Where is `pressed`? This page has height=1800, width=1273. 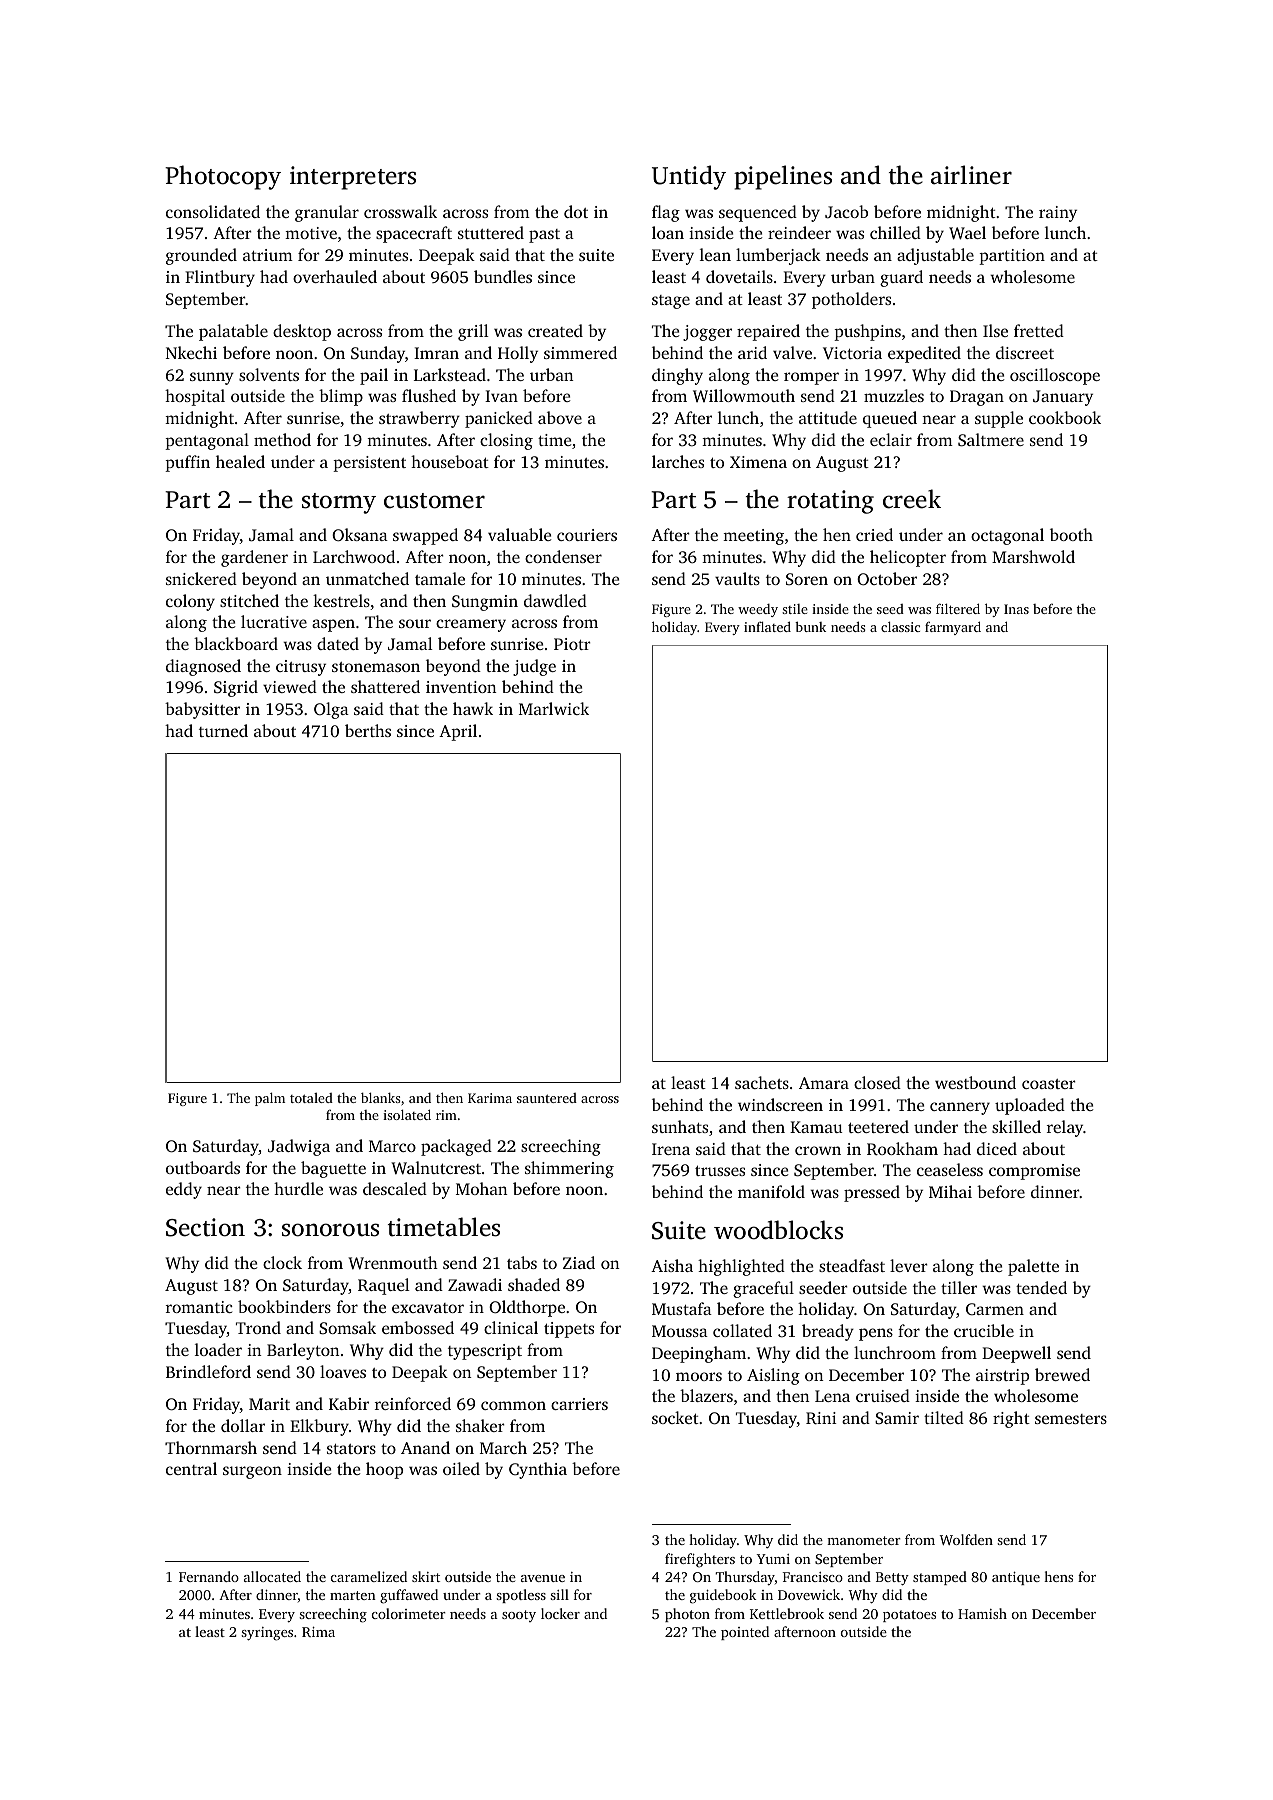 pressed is located at coordinates (872, 1193).
